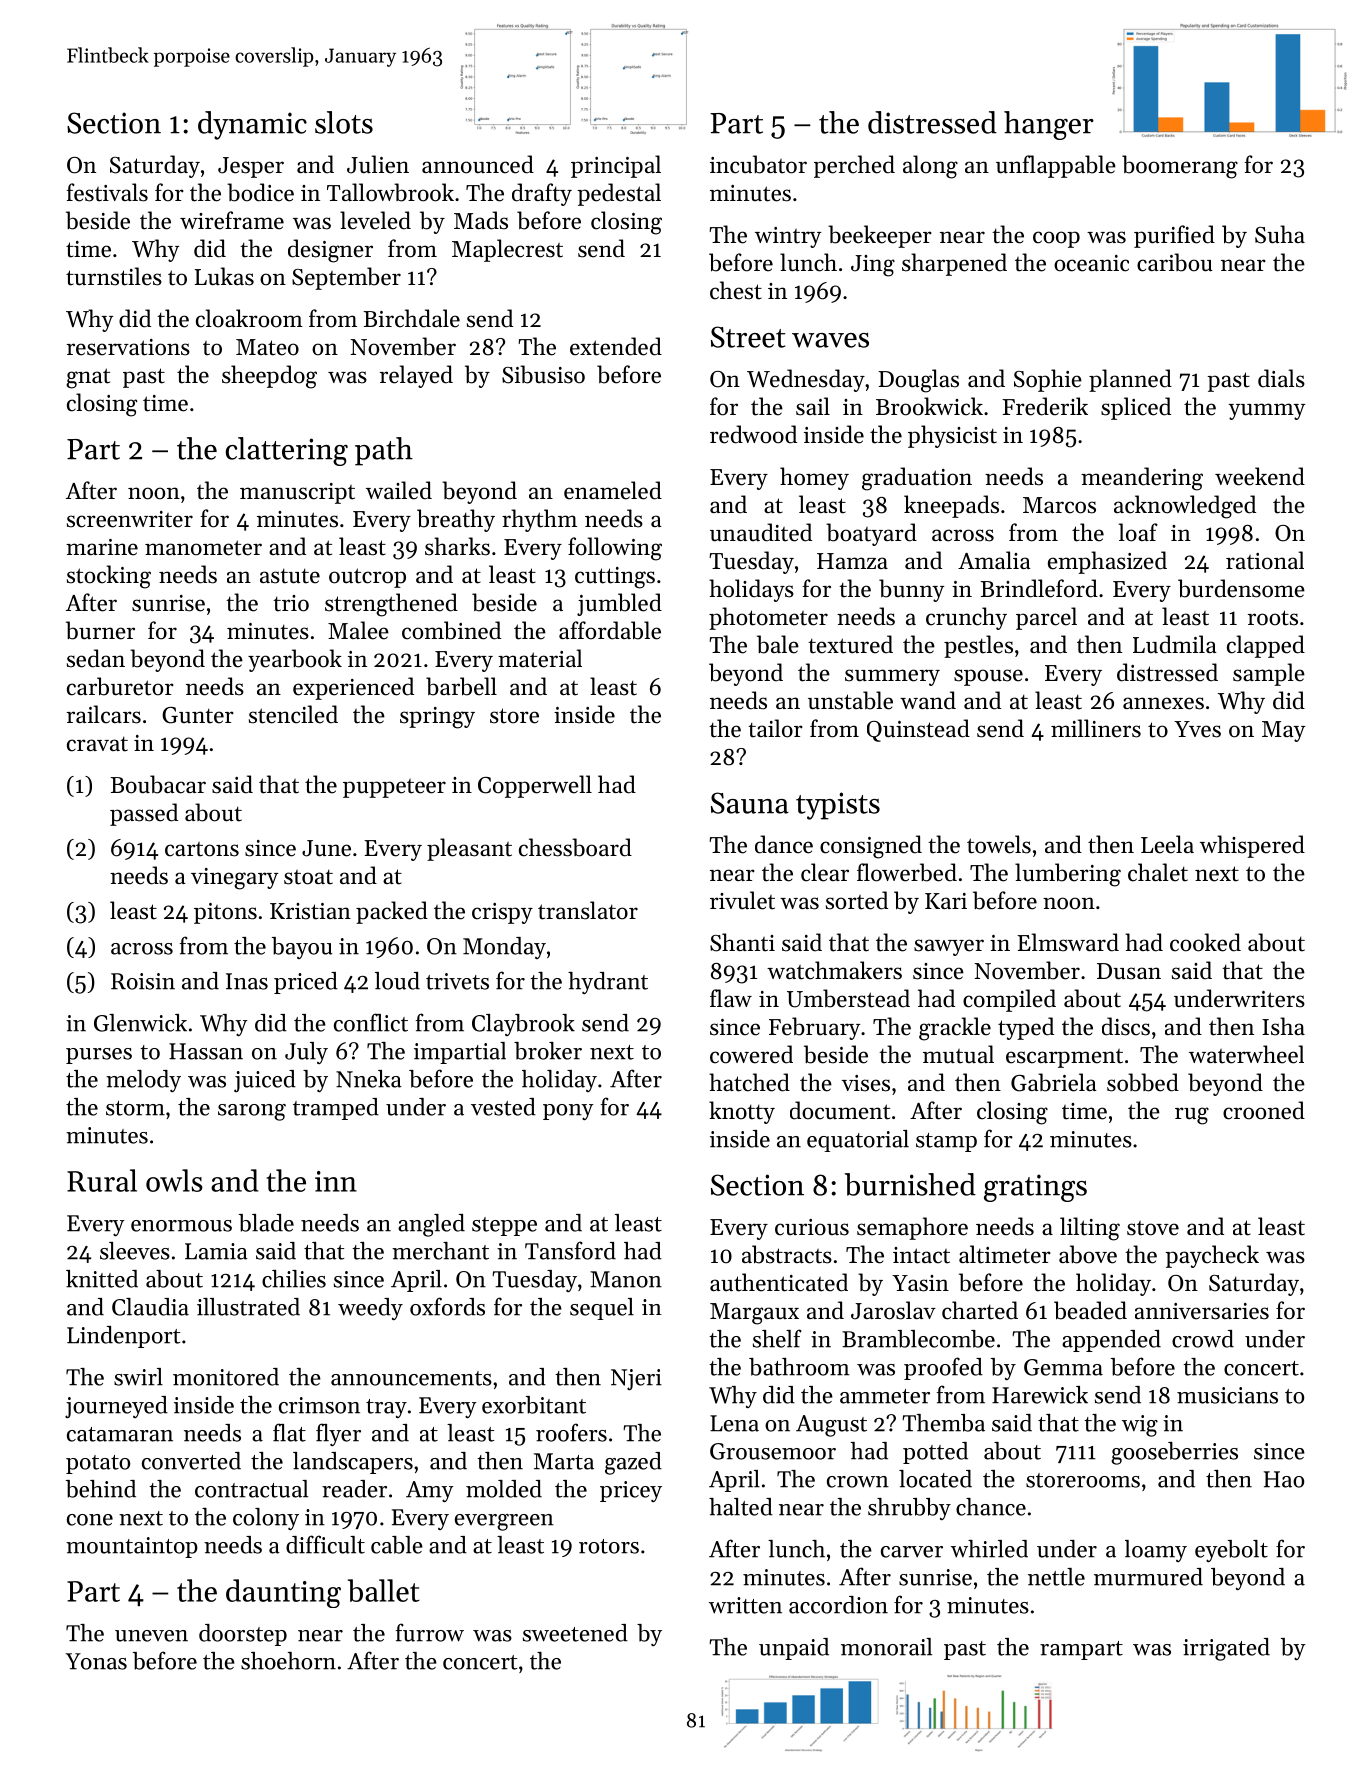 This screenshot has width=1371, height=1774. What do you see at coordinates (758, 164) in the screenshot?
I see `incubator` at bounding box center [758, 164].
